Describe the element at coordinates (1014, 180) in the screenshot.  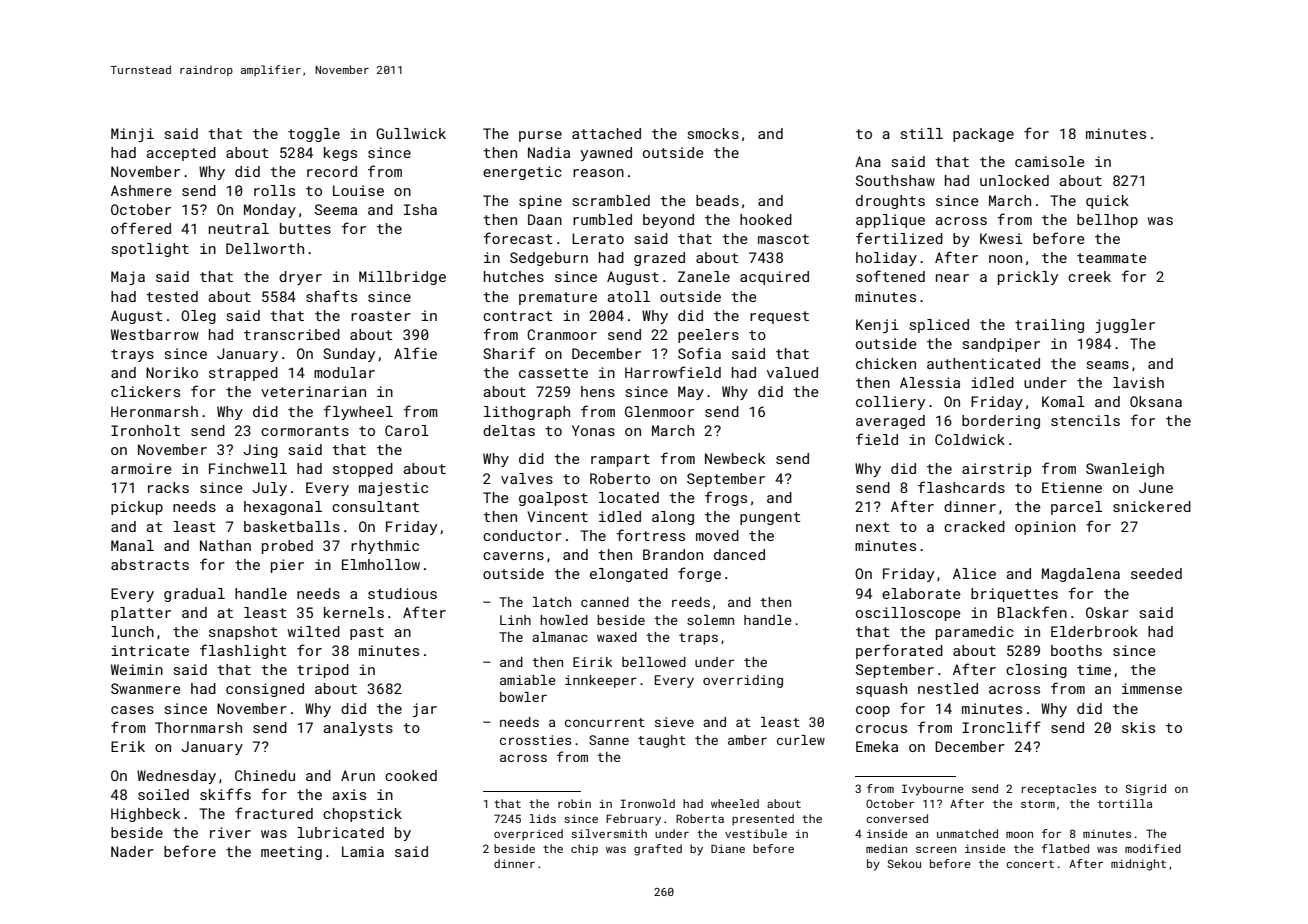
I see `unlocked` at that location.
